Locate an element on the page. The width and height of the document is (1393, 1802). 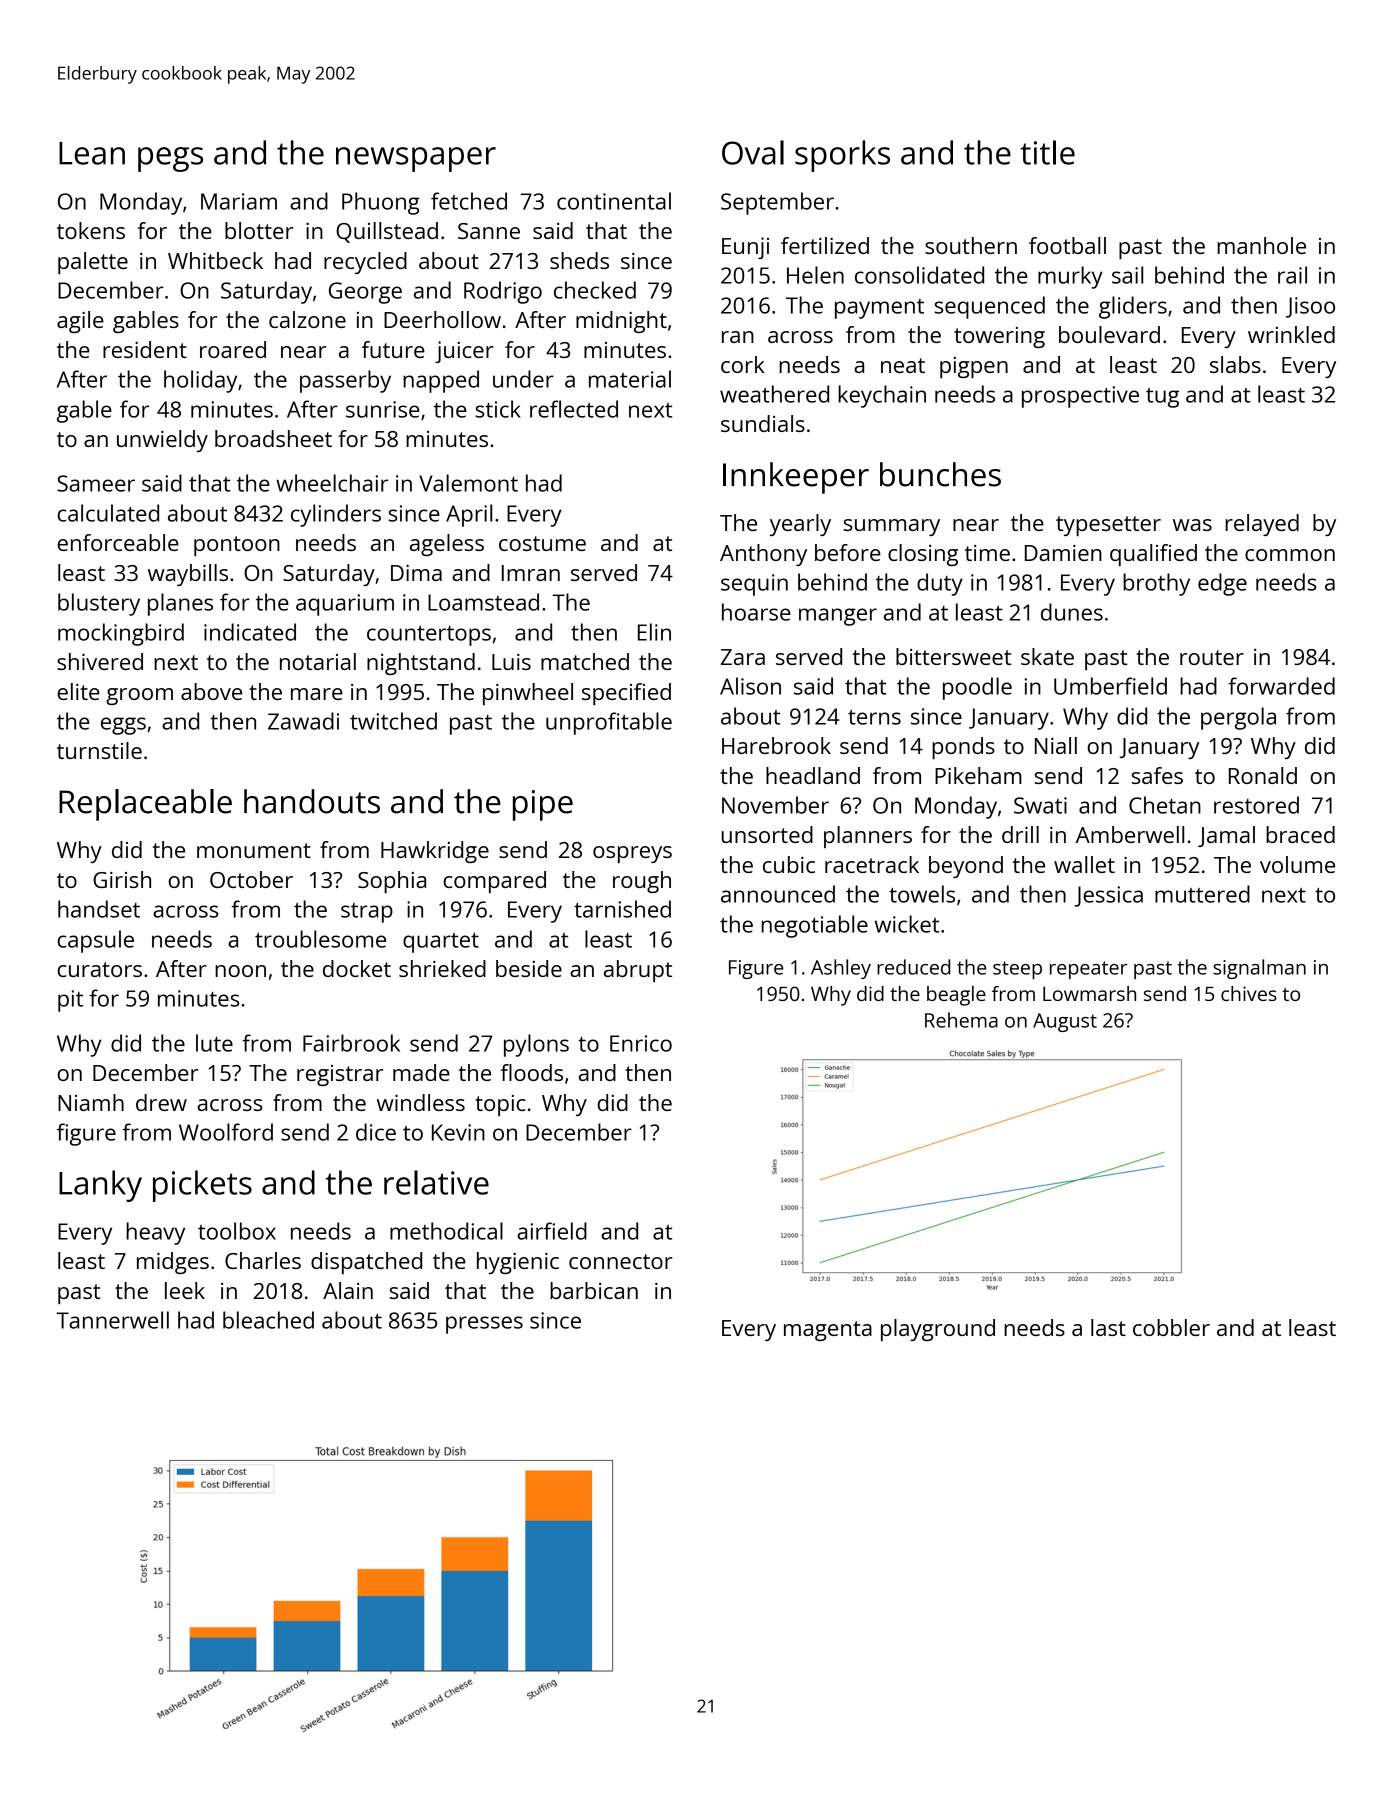
Sameer is located at coordinates (96, 483).
